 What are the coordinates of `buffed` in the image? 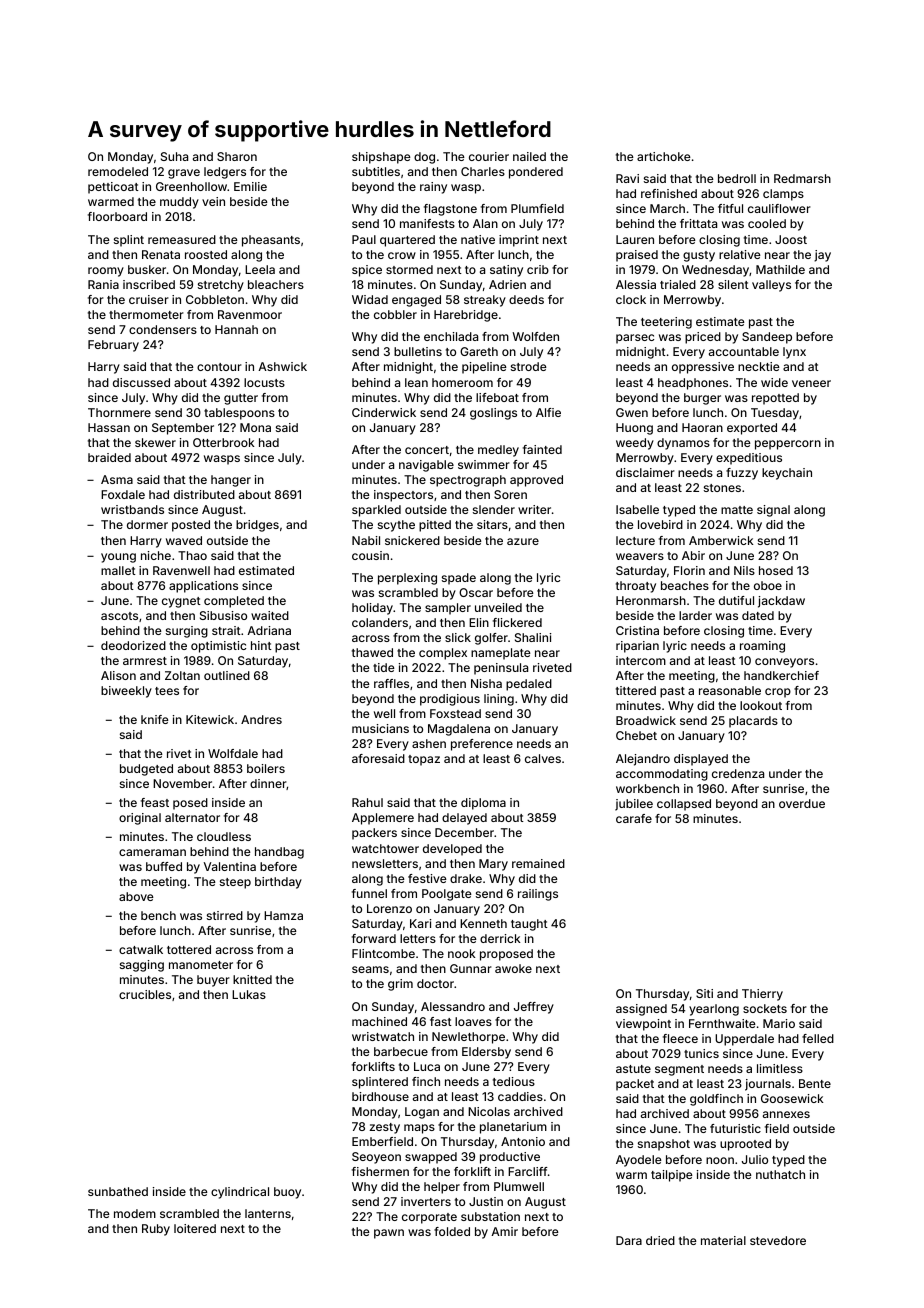 It's located at (164, 866).
